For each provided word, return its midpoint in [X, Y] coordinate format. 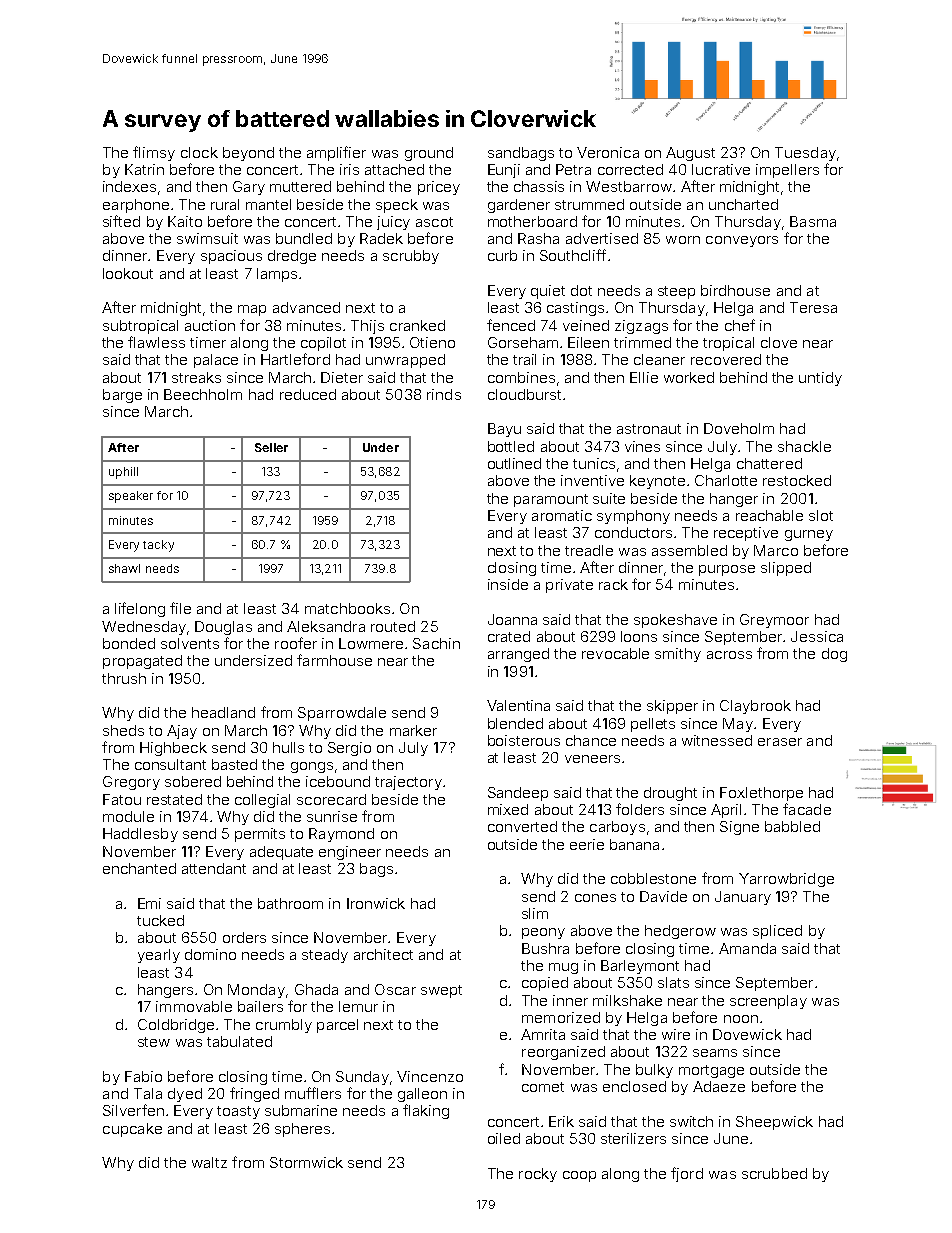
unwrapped [405, 361]
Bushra [545, 948]
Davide [663, 896]
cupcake [132, 1130]
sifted [121, 221]
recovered [726, 359]
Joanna [512, 619]
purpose [727, 570]
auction [210, 325]
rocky [538, 1175]
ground [429, 154]
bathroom [290, 903]
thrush [124, 678]
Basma [813, 221]
